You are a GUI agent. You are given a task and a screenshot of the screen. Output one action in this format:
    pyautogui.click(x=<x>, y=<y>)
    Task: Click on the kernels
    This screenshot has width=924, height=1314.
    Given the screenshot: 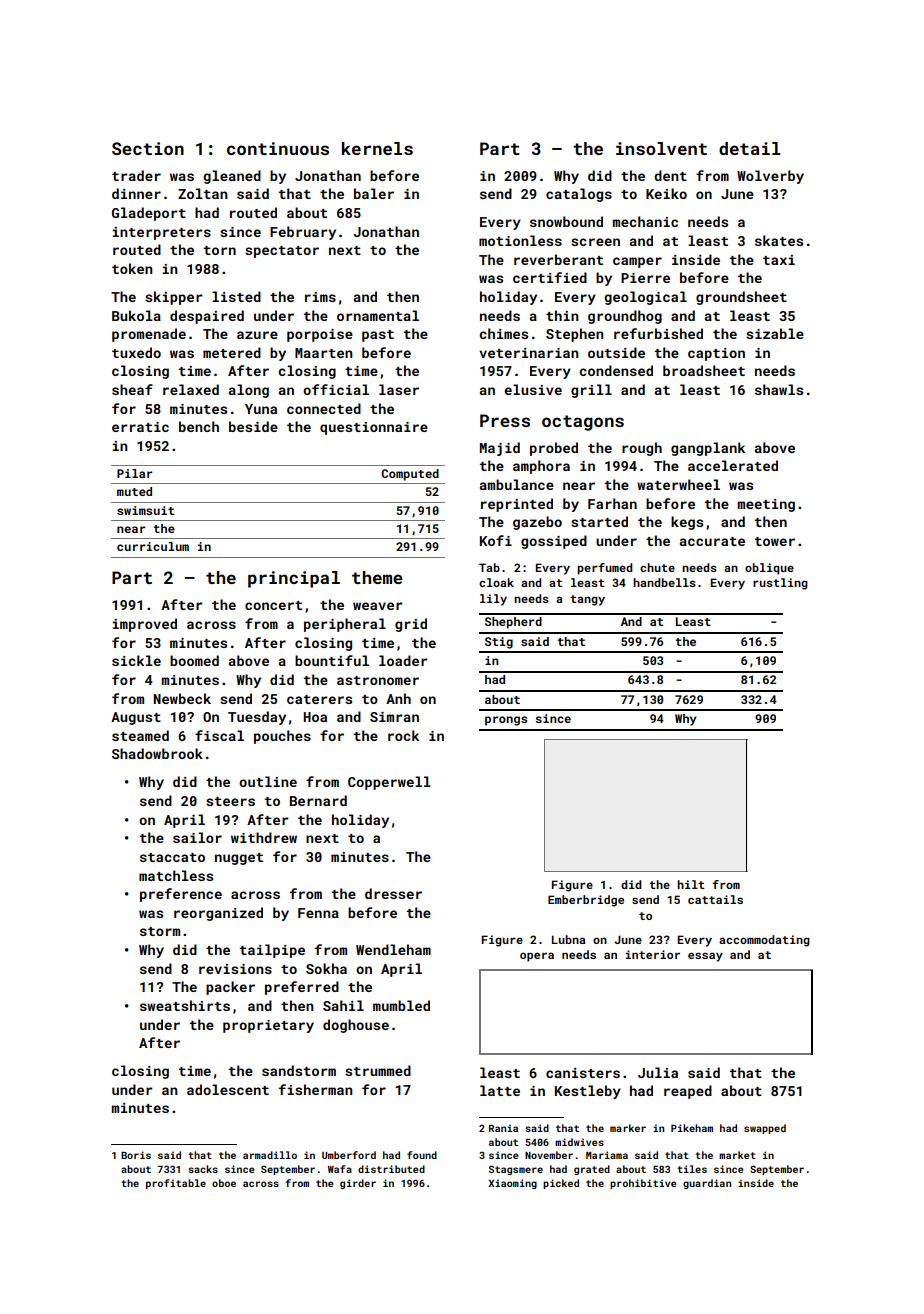 What is the action you would take?
    pyautogui.click(x=377, y=148)
